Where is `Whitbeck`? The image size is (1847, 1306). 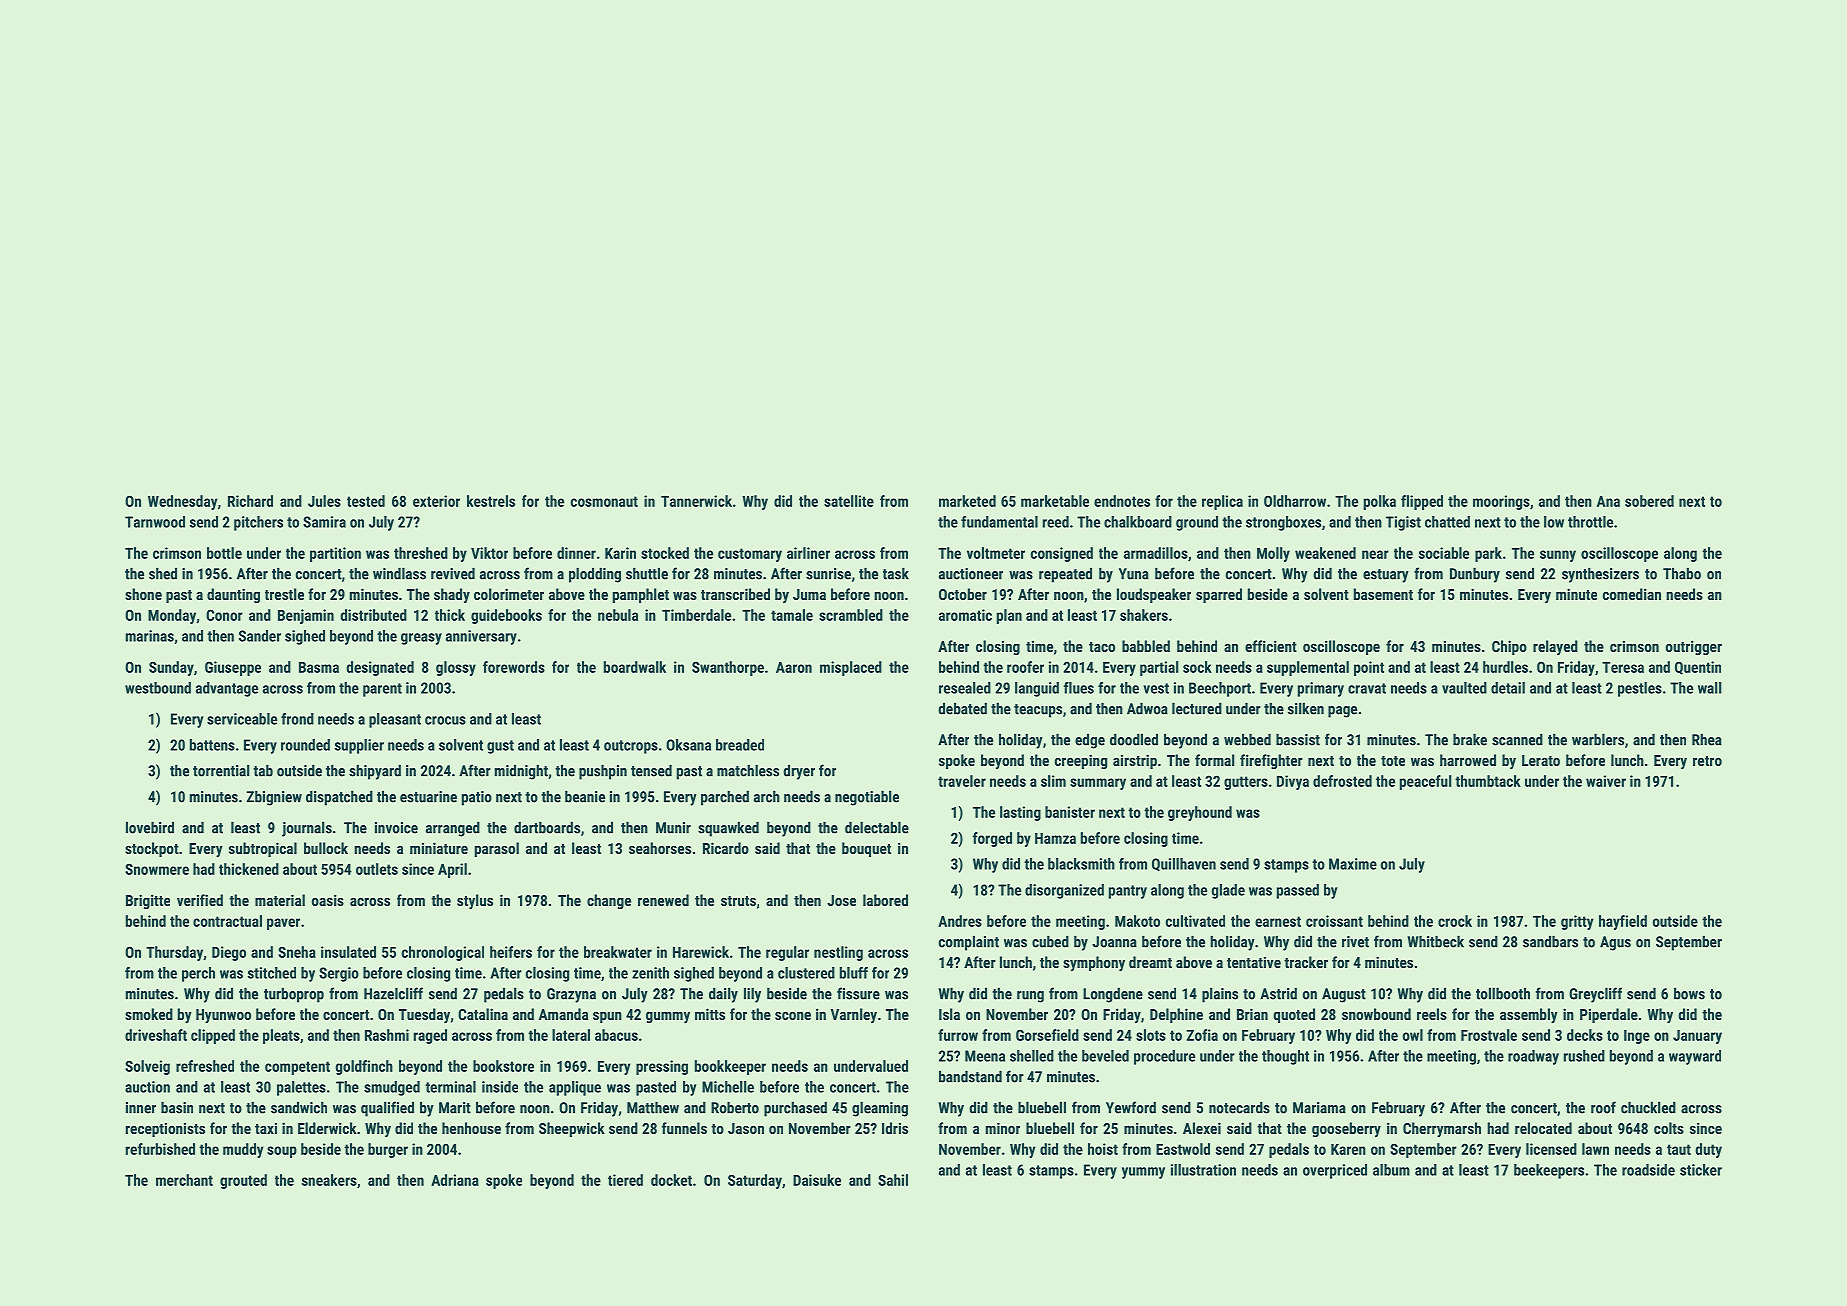
Whitbeck is located at coordinates (1436, 941).
